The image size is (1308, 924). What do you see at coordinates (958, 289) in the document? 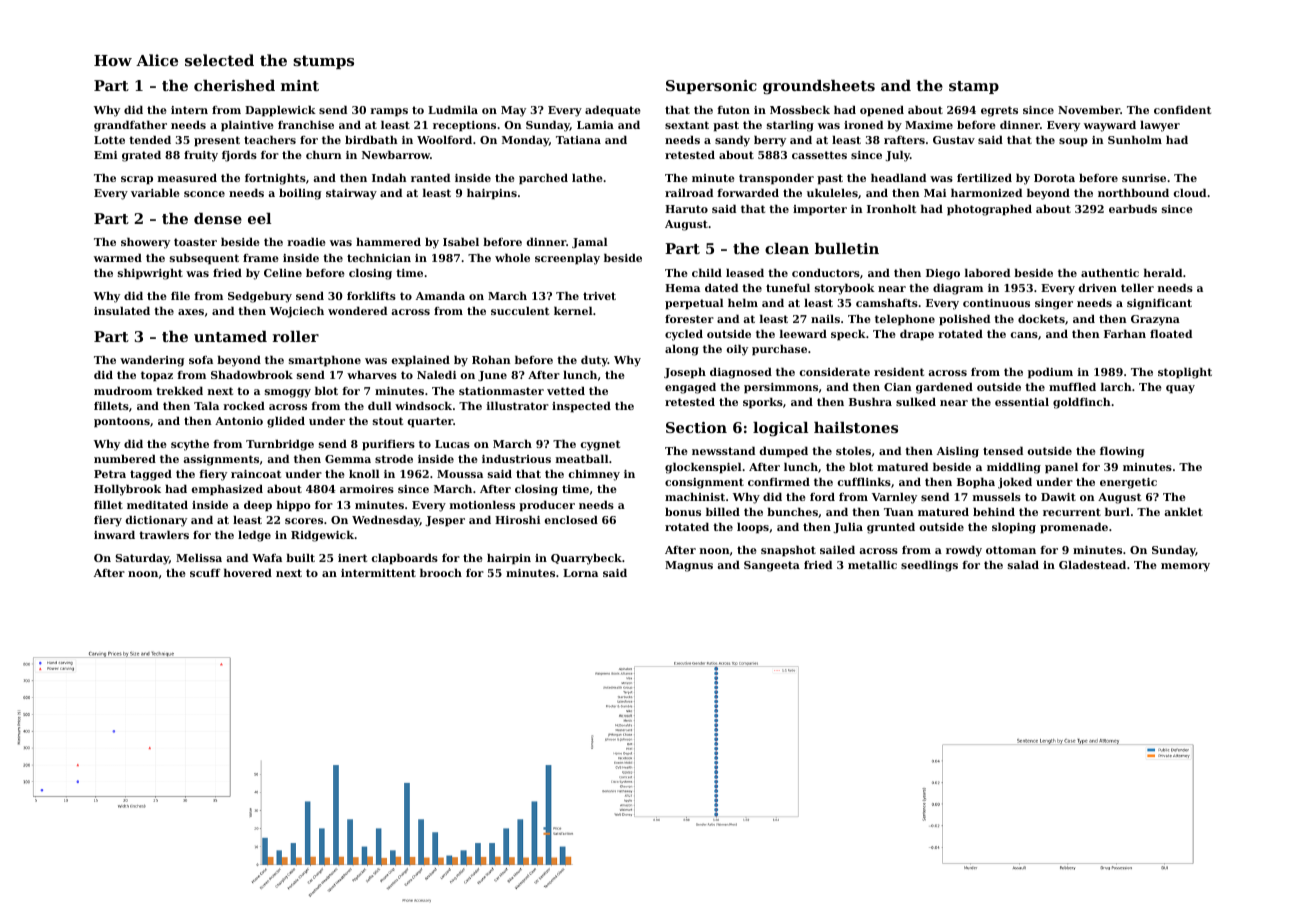
I see `diagram` at bounding box center [958, 289].
